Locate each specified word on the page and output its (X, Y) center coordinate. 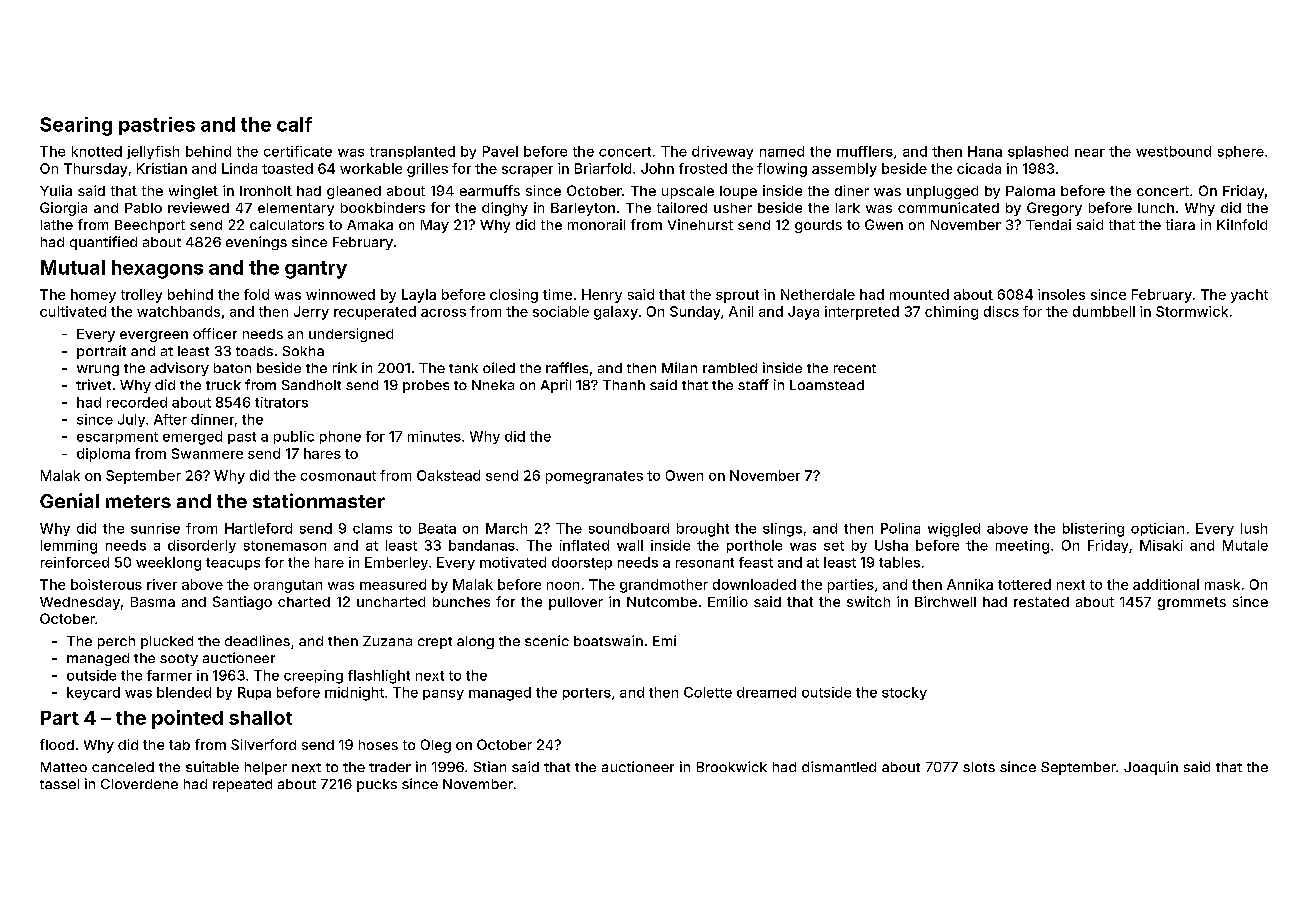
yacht (1249, 296)
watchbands (178, 311)
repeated (242, 785)
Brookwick (732, 766)
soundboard (629, 528)
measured (393, 584)
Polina (900, 528)
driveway (722, 152)
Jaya (803, 313)
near (1090, 153)
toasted (287, 168)
